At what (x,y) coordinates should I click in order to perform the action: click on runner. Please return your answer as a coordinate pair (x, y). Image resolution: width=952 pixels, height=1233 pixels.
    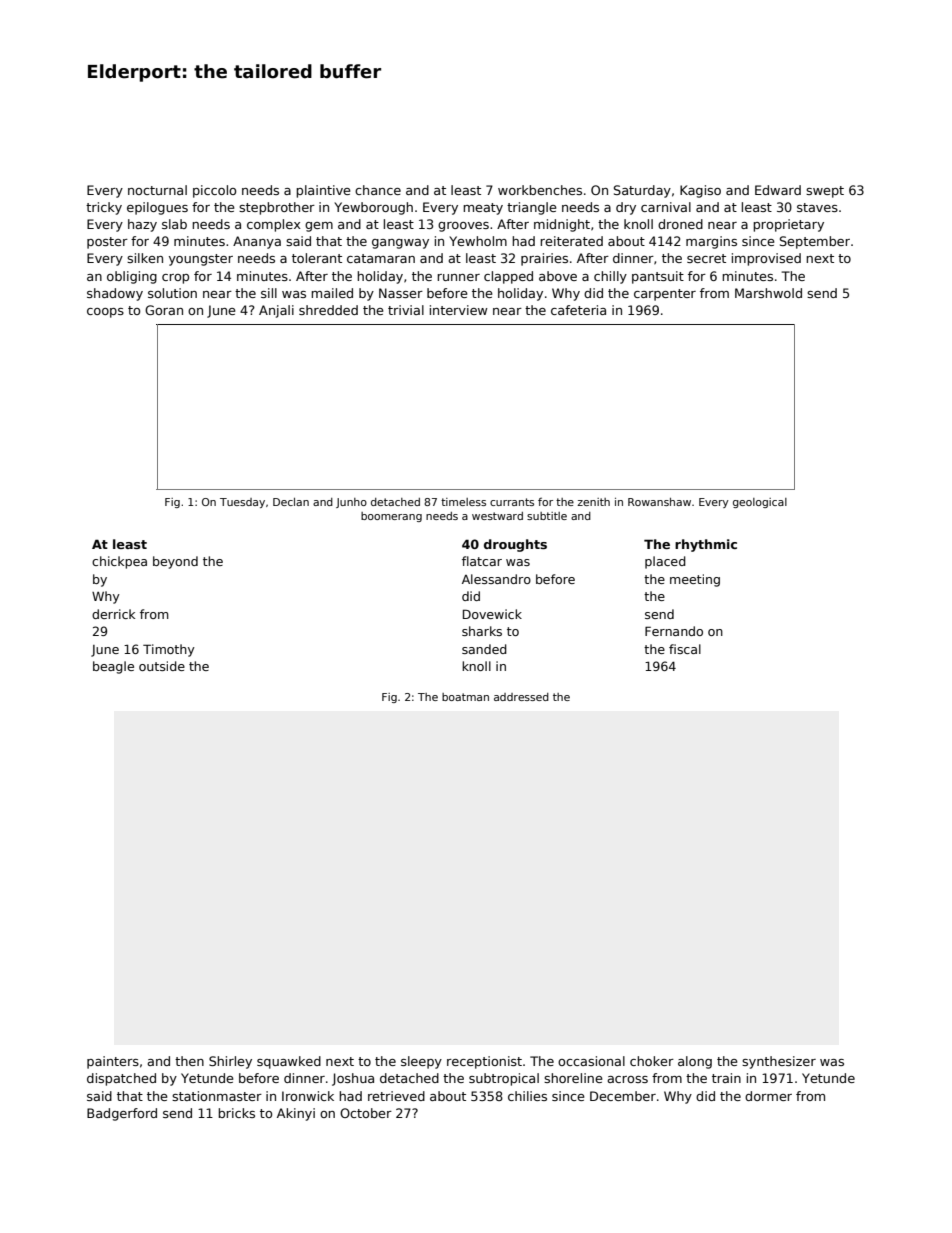
    Looking at the image, I should click on (458, 277).
